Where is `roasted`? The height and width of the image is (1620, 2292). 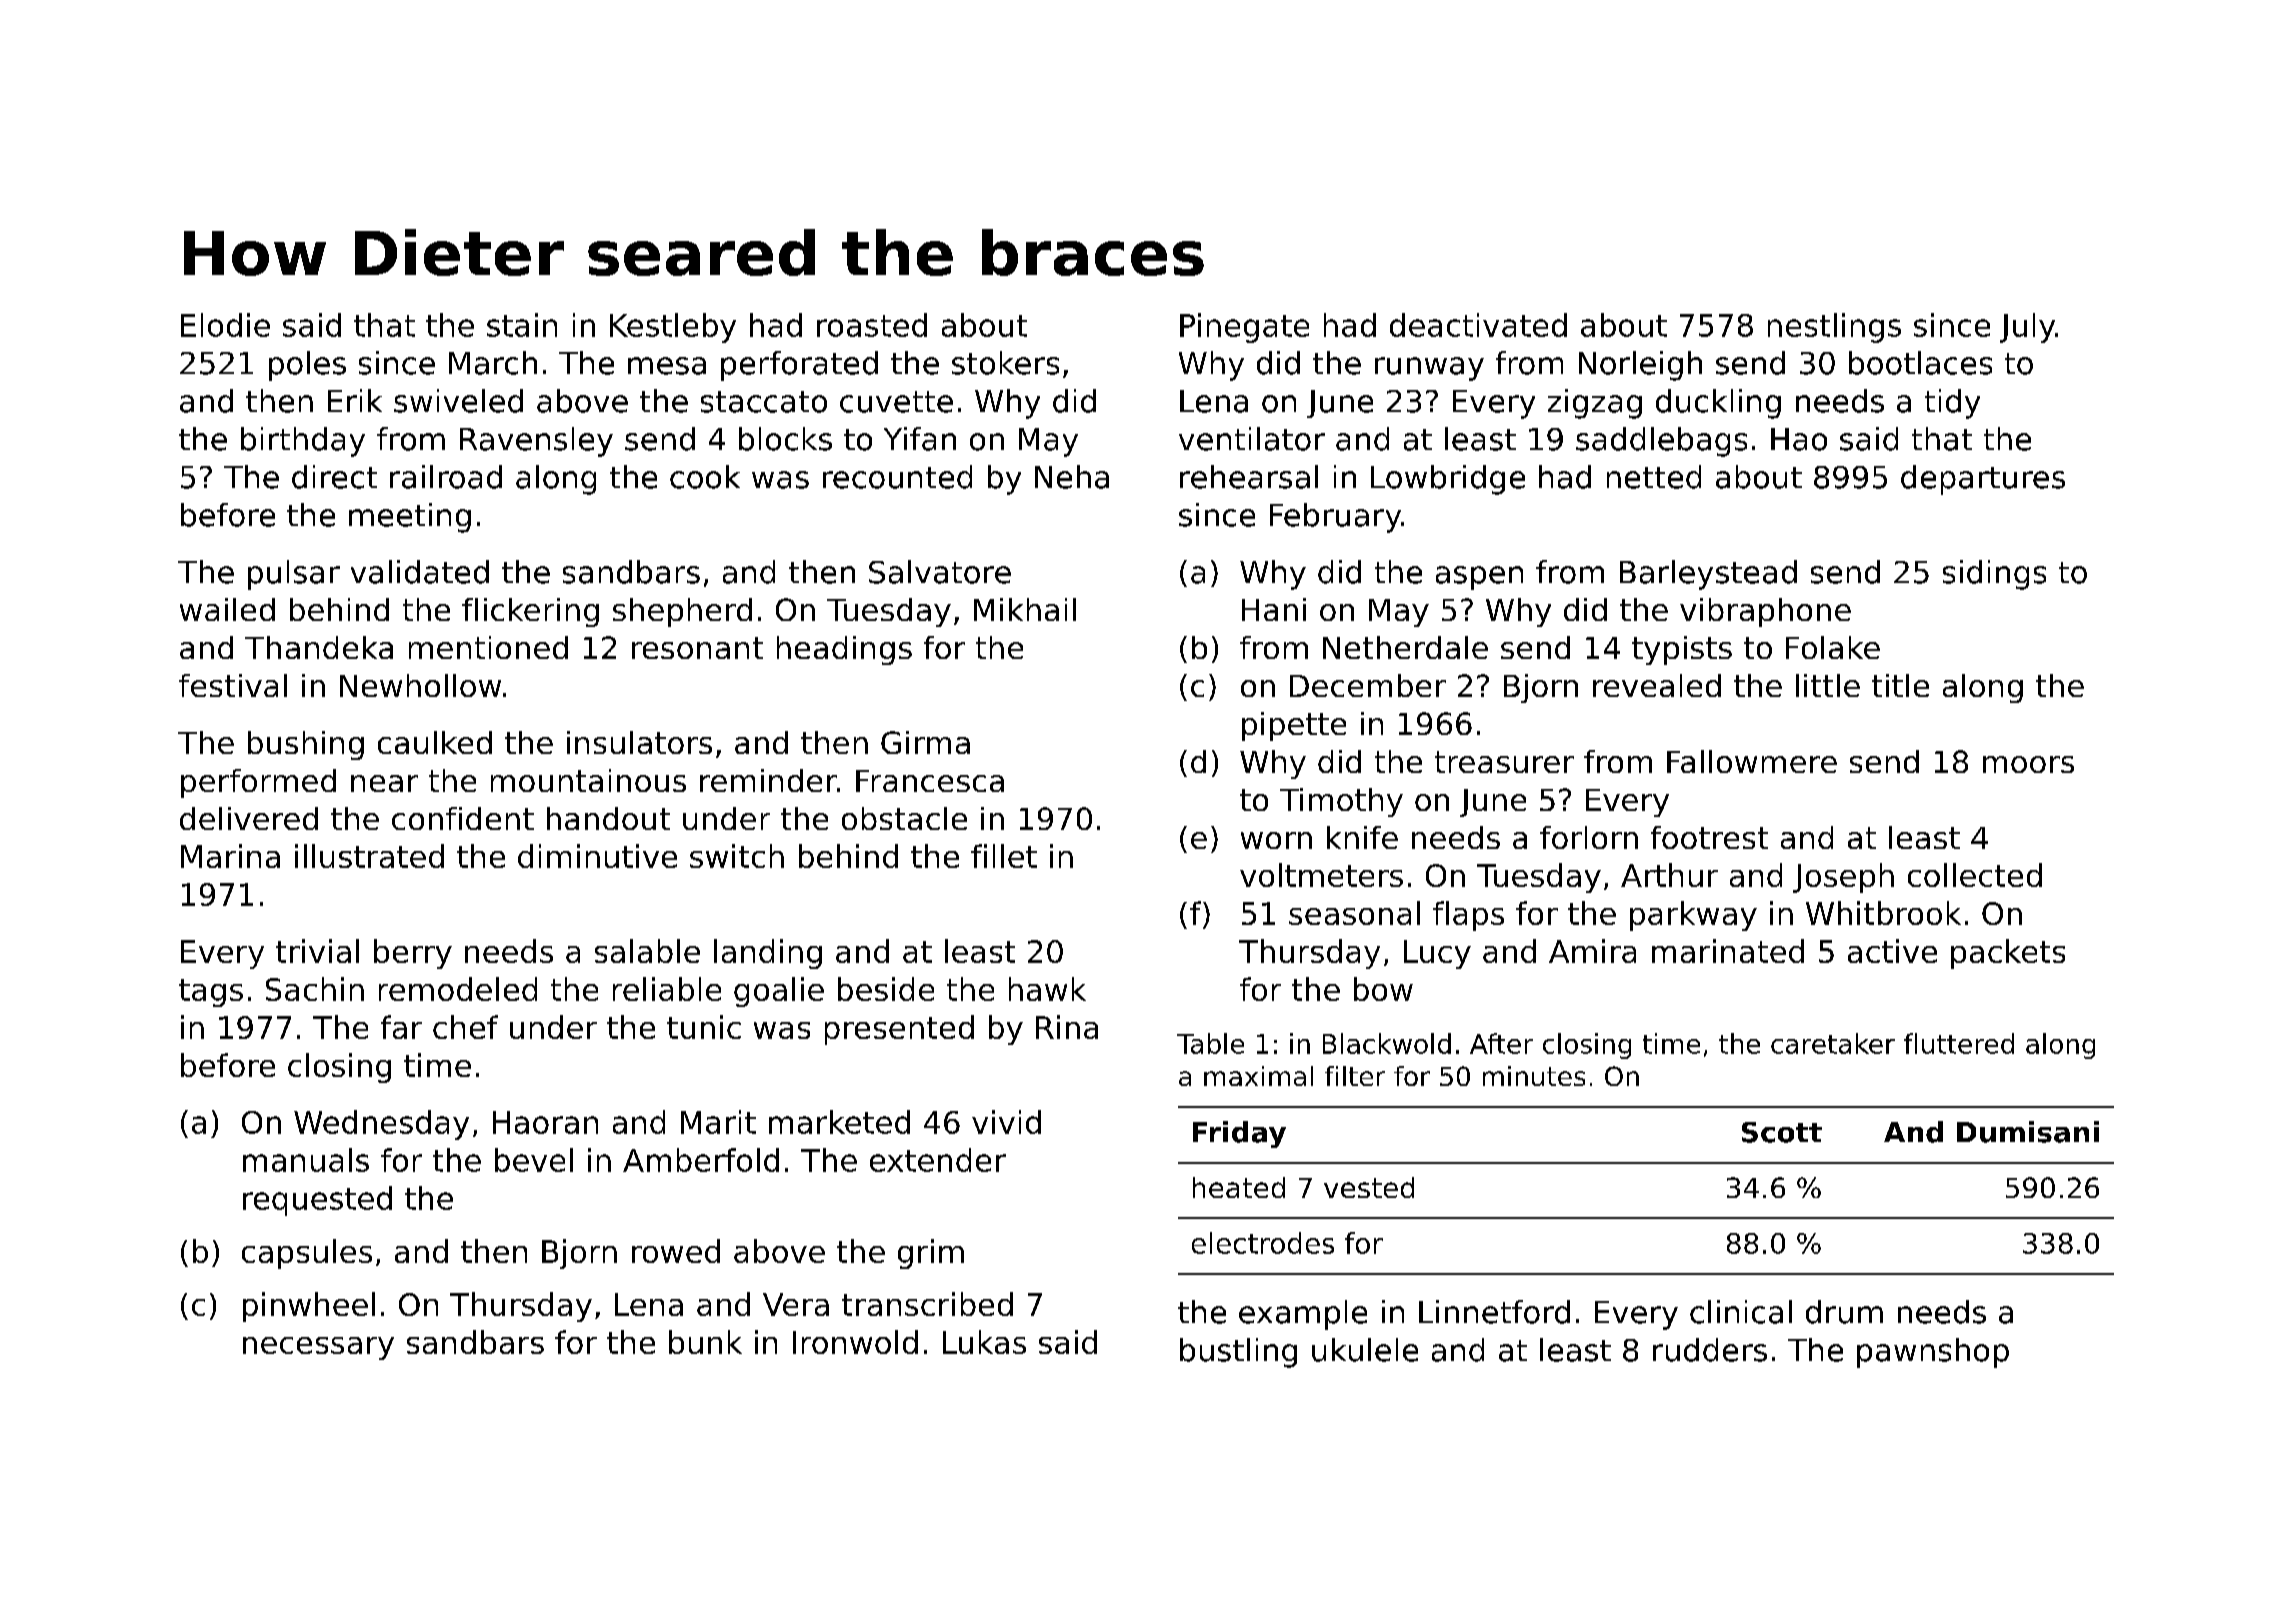
roasted is located at coordinates (872, 325).
